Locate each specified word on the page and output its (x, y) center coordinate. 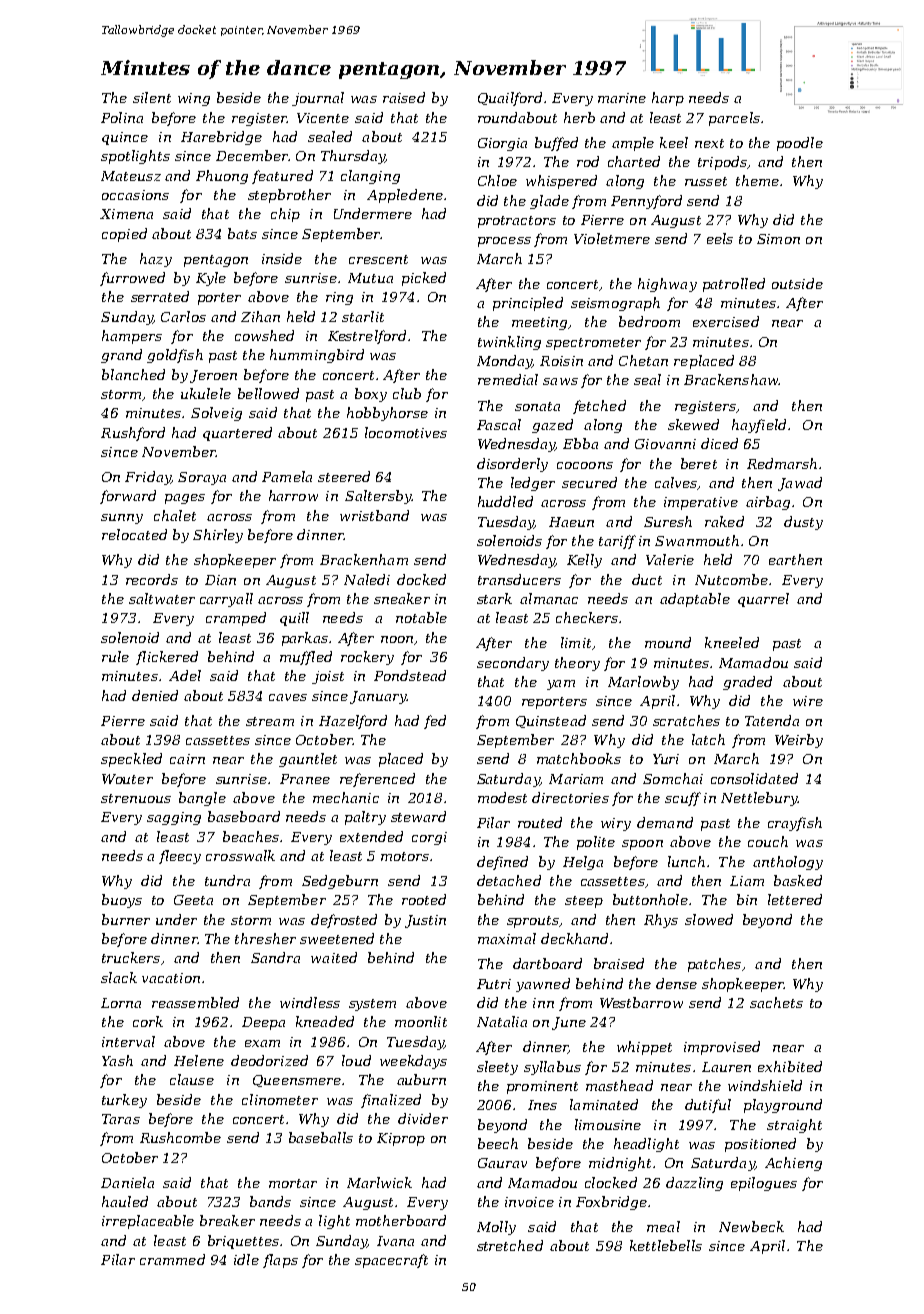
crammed (172, 1259)
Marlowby (643, 683)
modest (502, 797)
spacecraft (391, 1261)
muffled (306, 658)
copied (124, 235)
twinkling (509, 343)
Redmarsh (782, 463)
